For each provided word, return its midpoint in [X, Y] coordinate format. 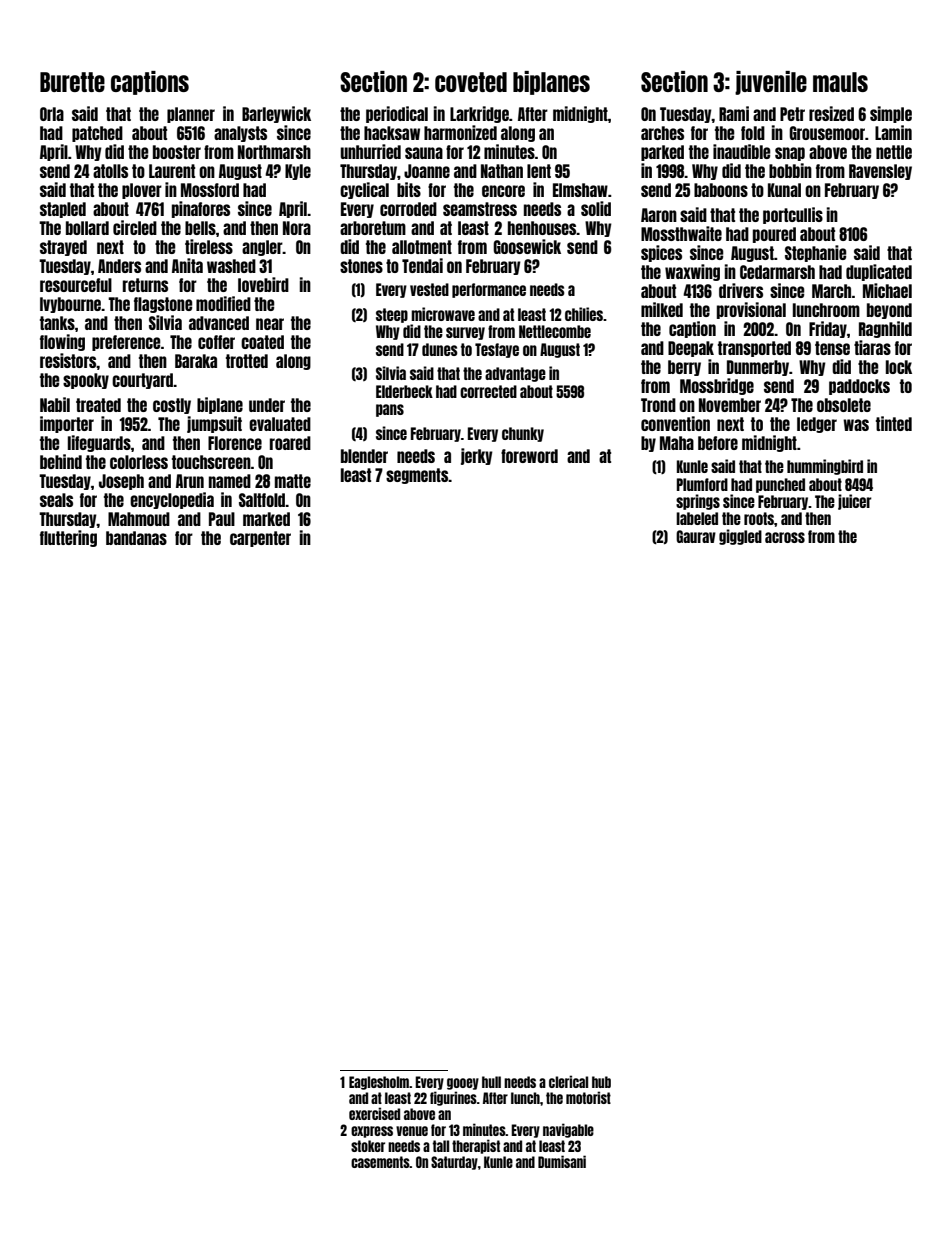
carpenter [260, 539]
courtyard [143, 381]
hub [601, 1082]
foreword [529, 456]
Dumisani [562, 1161]
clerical [568, 1081]
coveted [471, 82]
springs [698, 502]
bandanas [136, 538]
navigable [568, 1130]
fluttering [68, 538]
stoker [368, 1146]
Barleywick [276, 114]
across [785, 537]
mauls [840, 82]
